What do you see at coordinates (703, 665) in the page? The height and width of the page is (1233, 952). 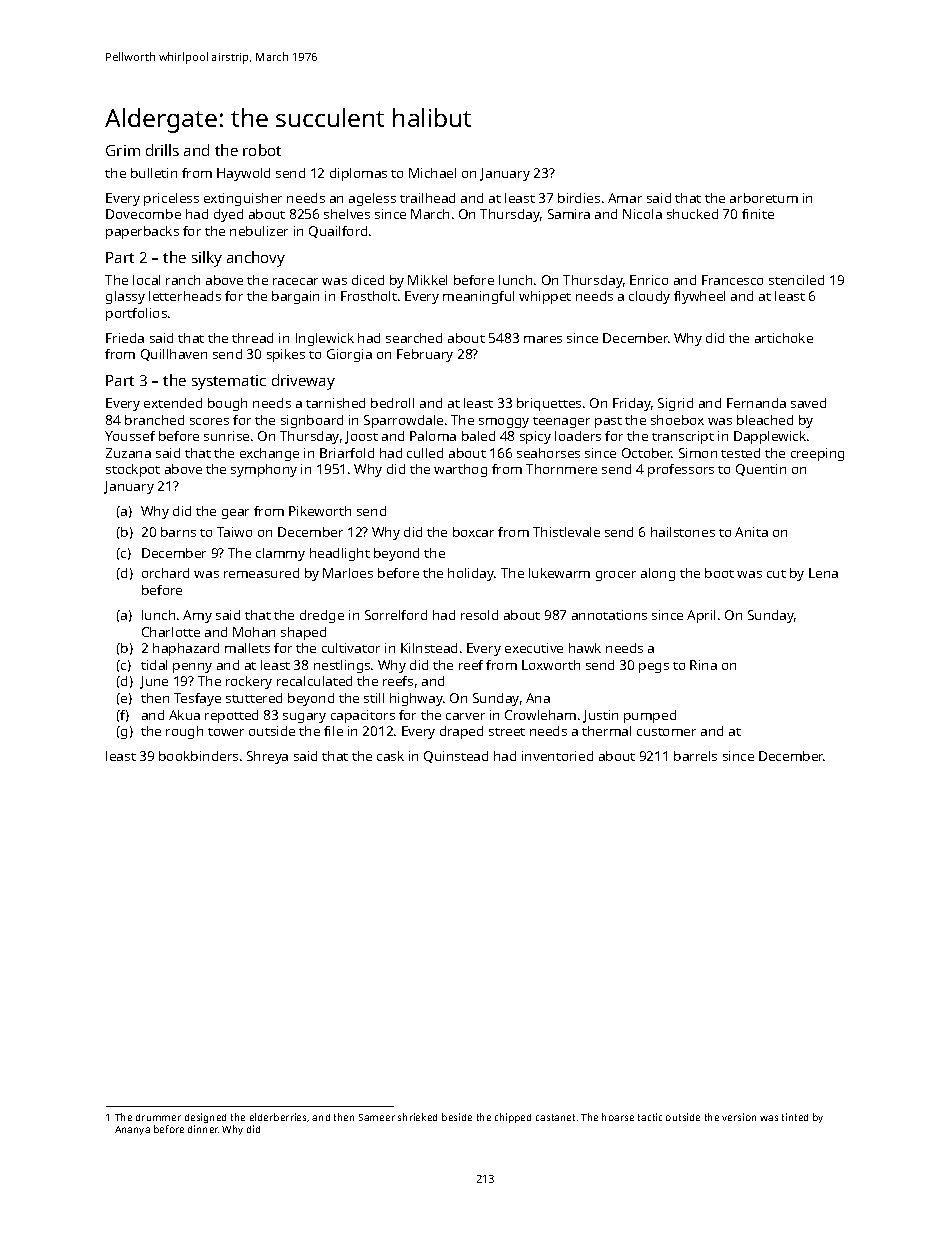 I see `Rina` at bounding box center [703, 665].
